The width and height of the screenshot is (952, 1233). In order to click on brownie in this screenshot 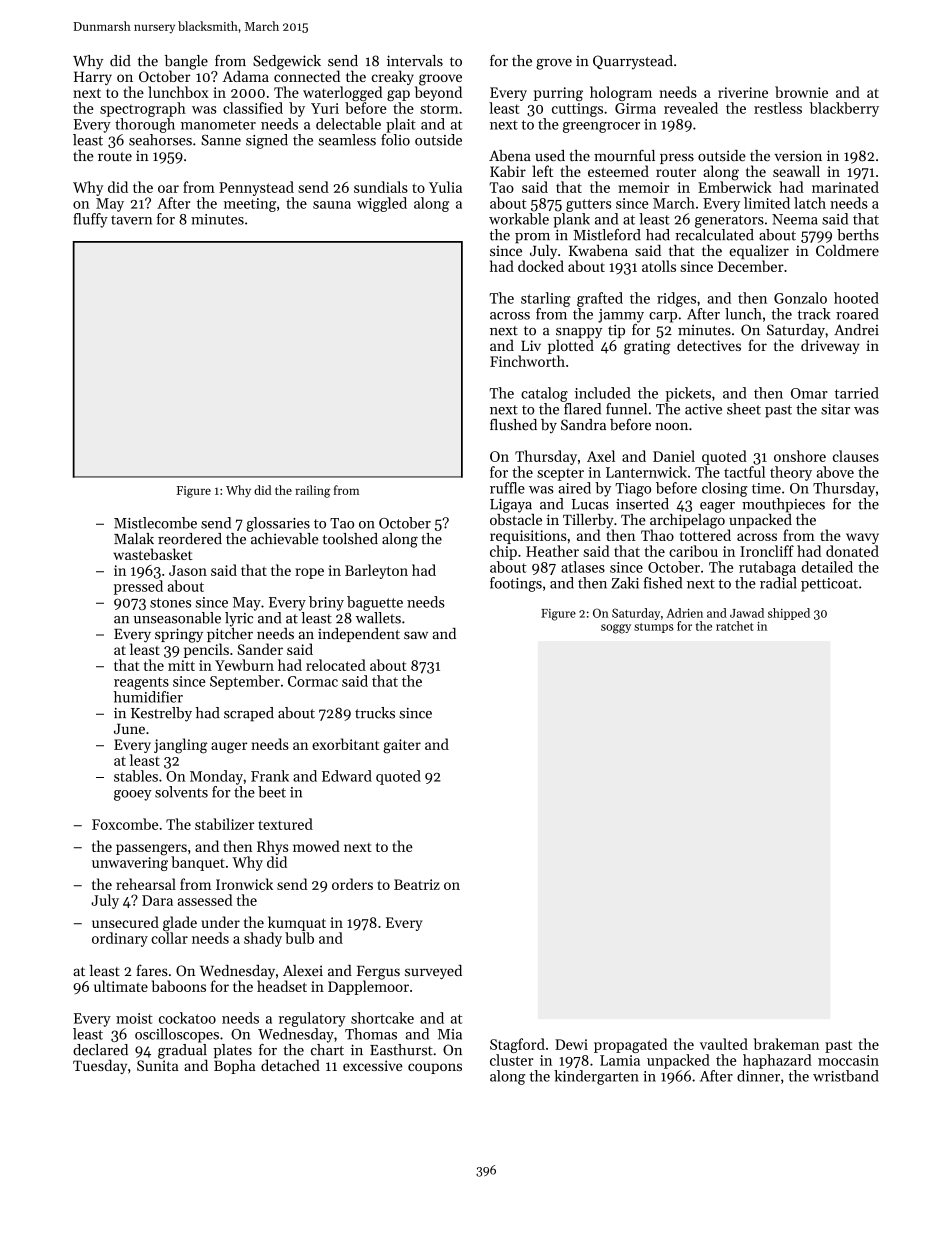, I will do `click(801, 92)`.
